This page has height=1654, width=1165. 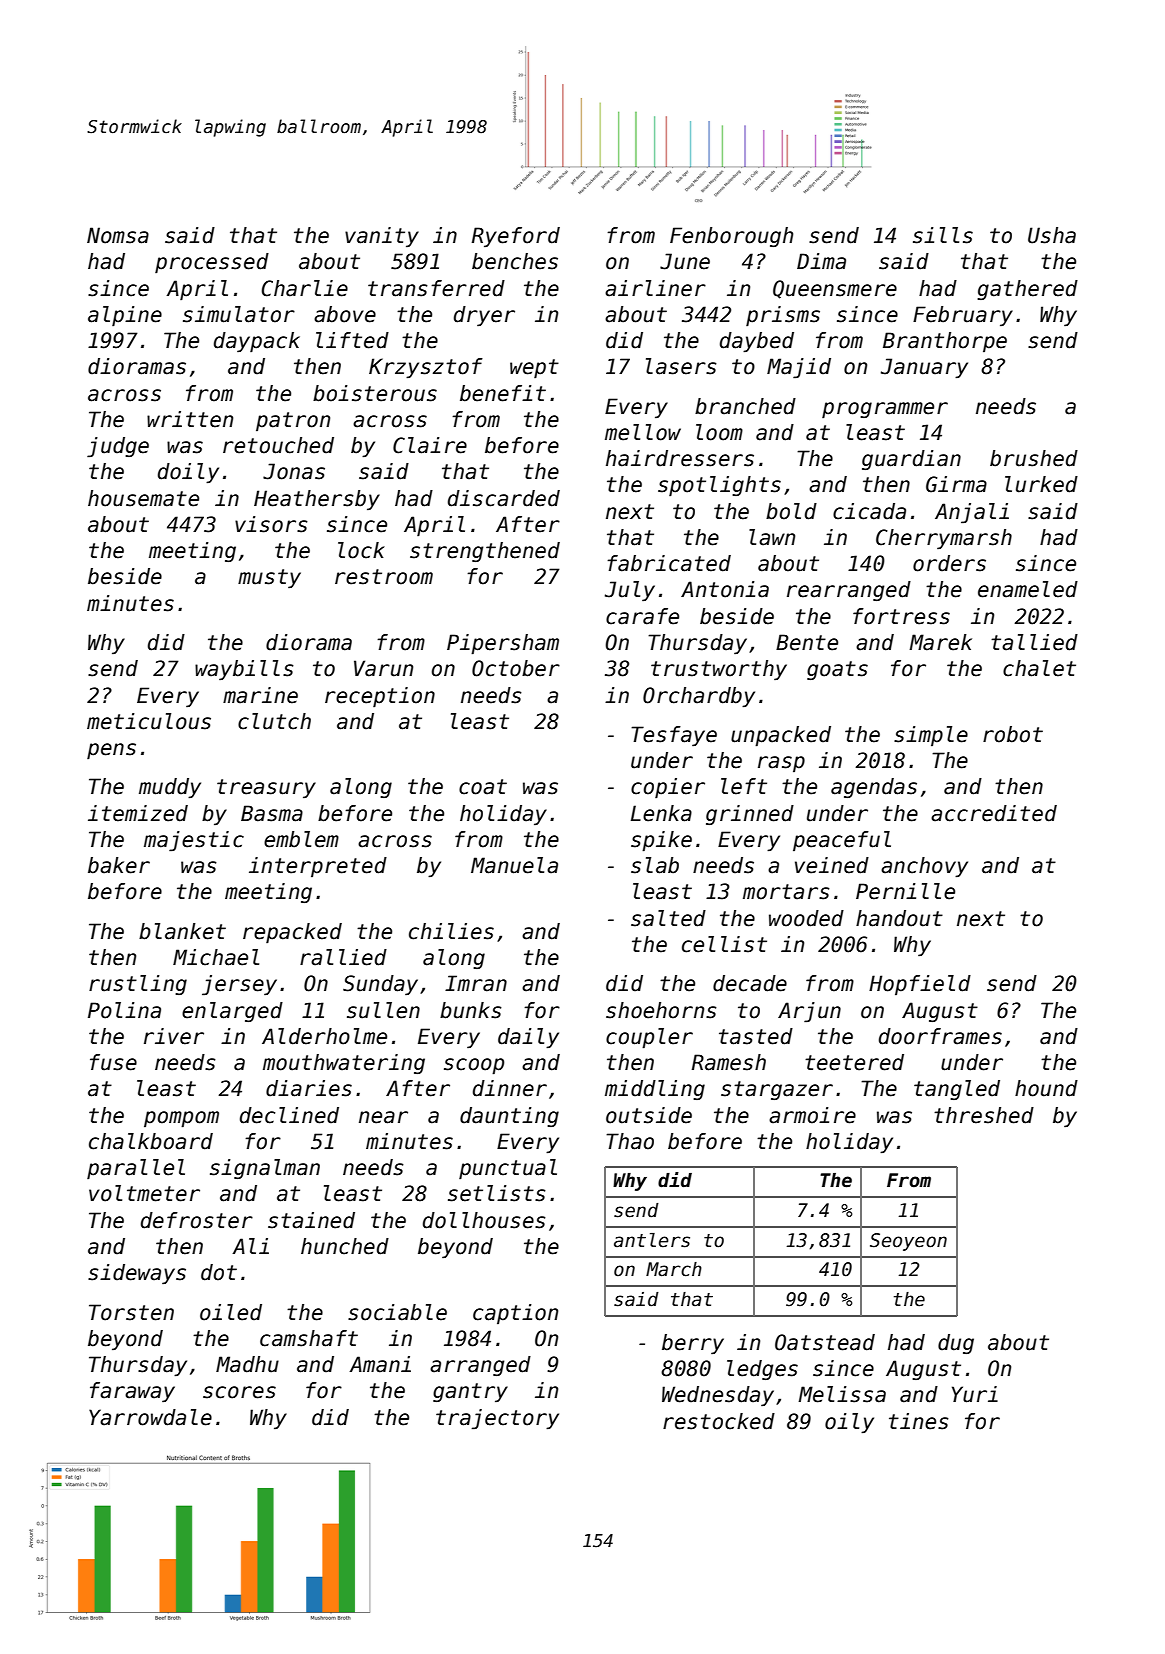 I want to click on Pipersham, so click(x=503, y=644).
